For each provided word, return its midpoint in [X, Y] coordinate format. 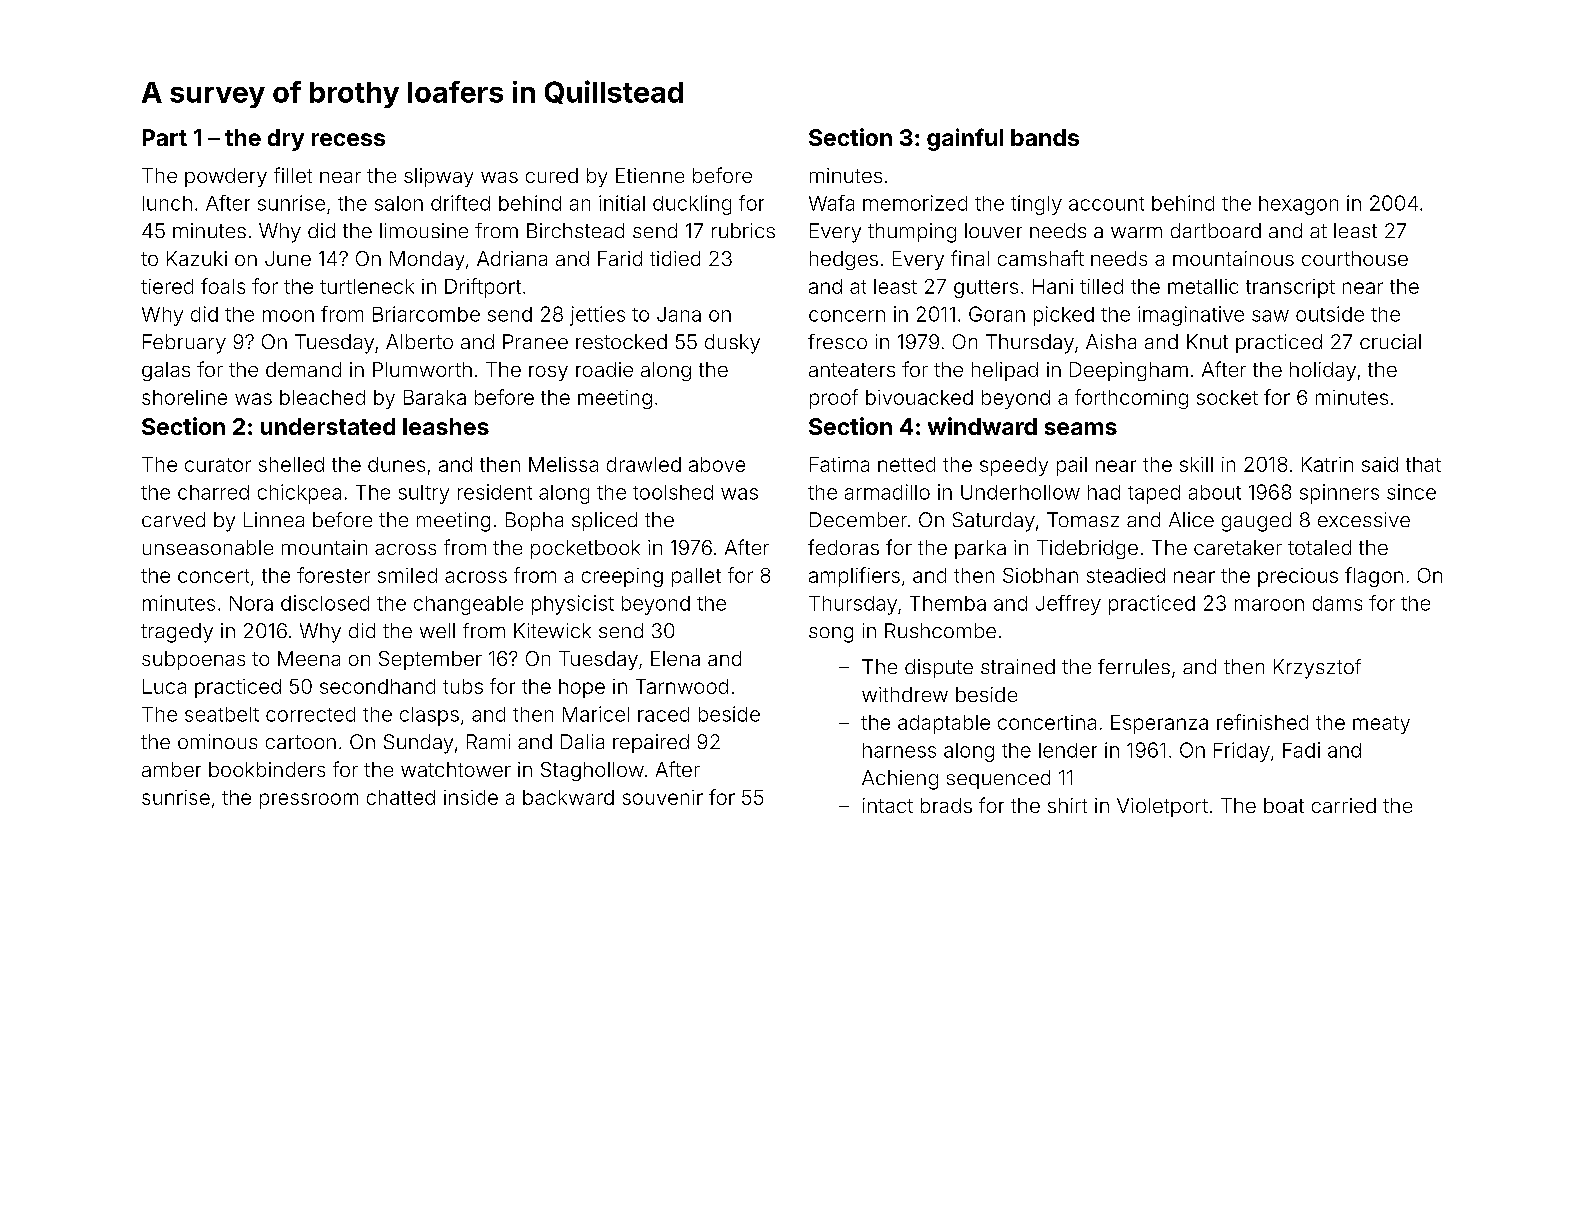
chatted [401, 797]
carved [173, 519]
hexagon [1298, 205]
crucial [1390, 341]
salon [399, 203]
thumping [912, 233]
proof [834, 399]
